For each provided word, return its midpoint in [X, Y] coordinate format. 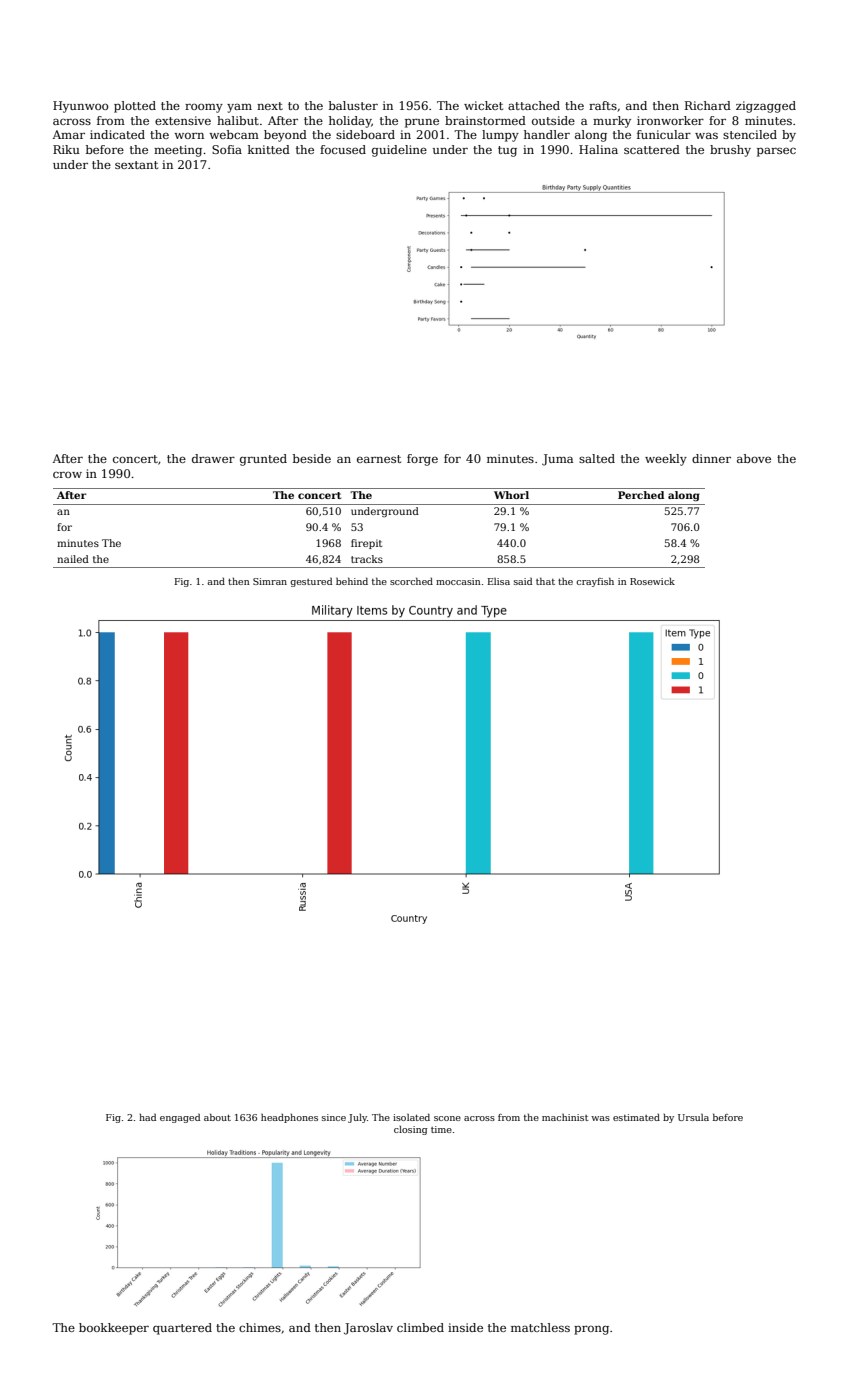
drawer [213, 458]
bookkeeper [114, 1329]
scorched [411, 581]
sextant [136, 165]
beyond [285, 136]
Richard [708, 105]
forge [422, 460]
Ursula [693, 1117]
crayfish [595, 582]
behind [352, 581]
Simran [270, 581]
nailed [73, 559]
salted [597, 458]
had [147, 1117]
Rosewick [652, 581]
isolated [411, 1117]
